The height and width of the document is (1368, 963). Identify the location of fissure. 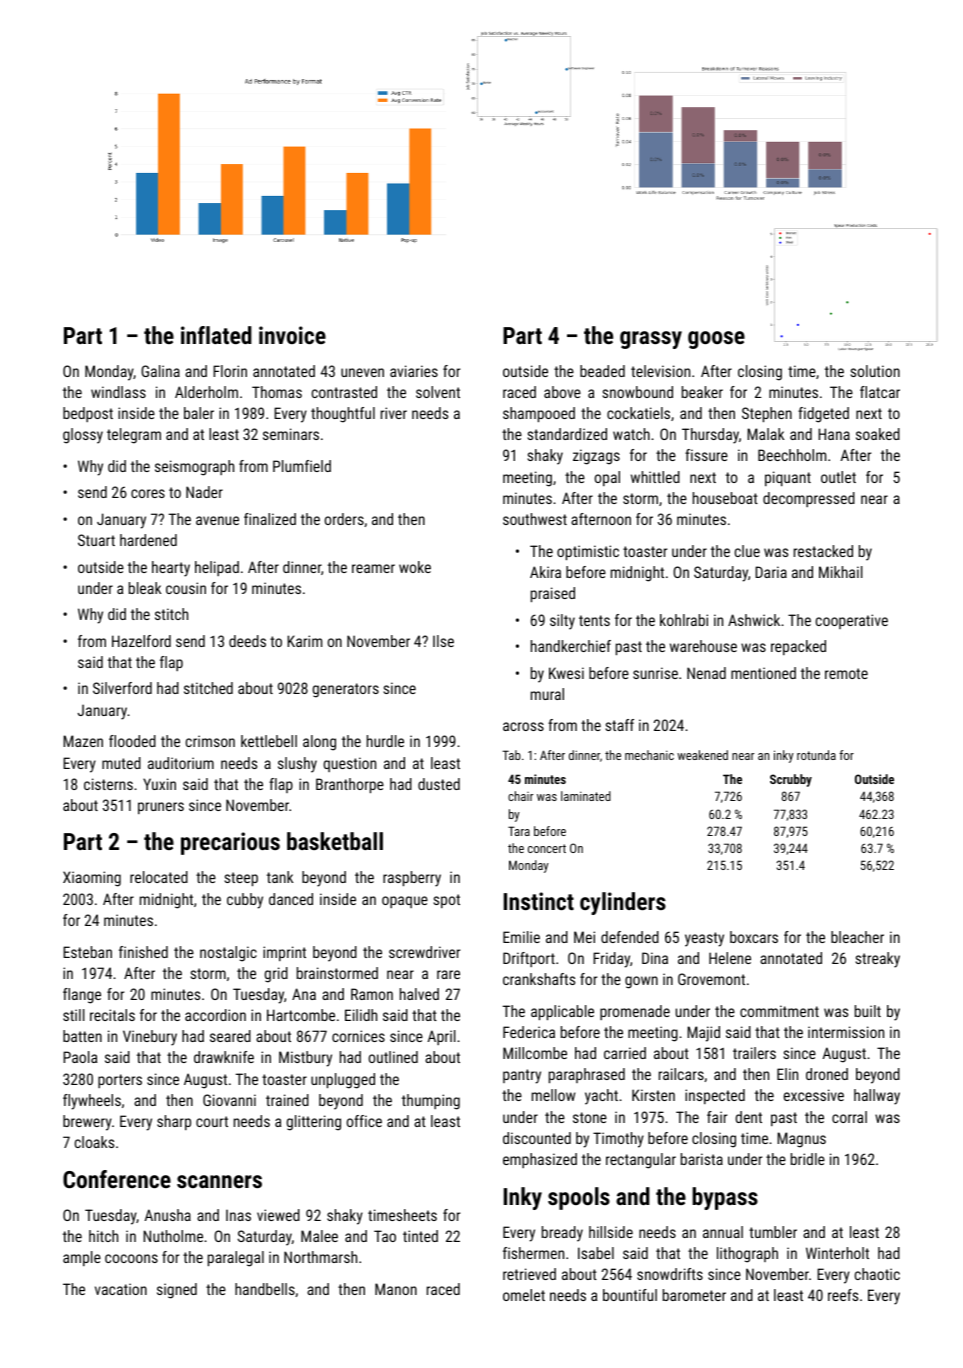
(706, 455).
